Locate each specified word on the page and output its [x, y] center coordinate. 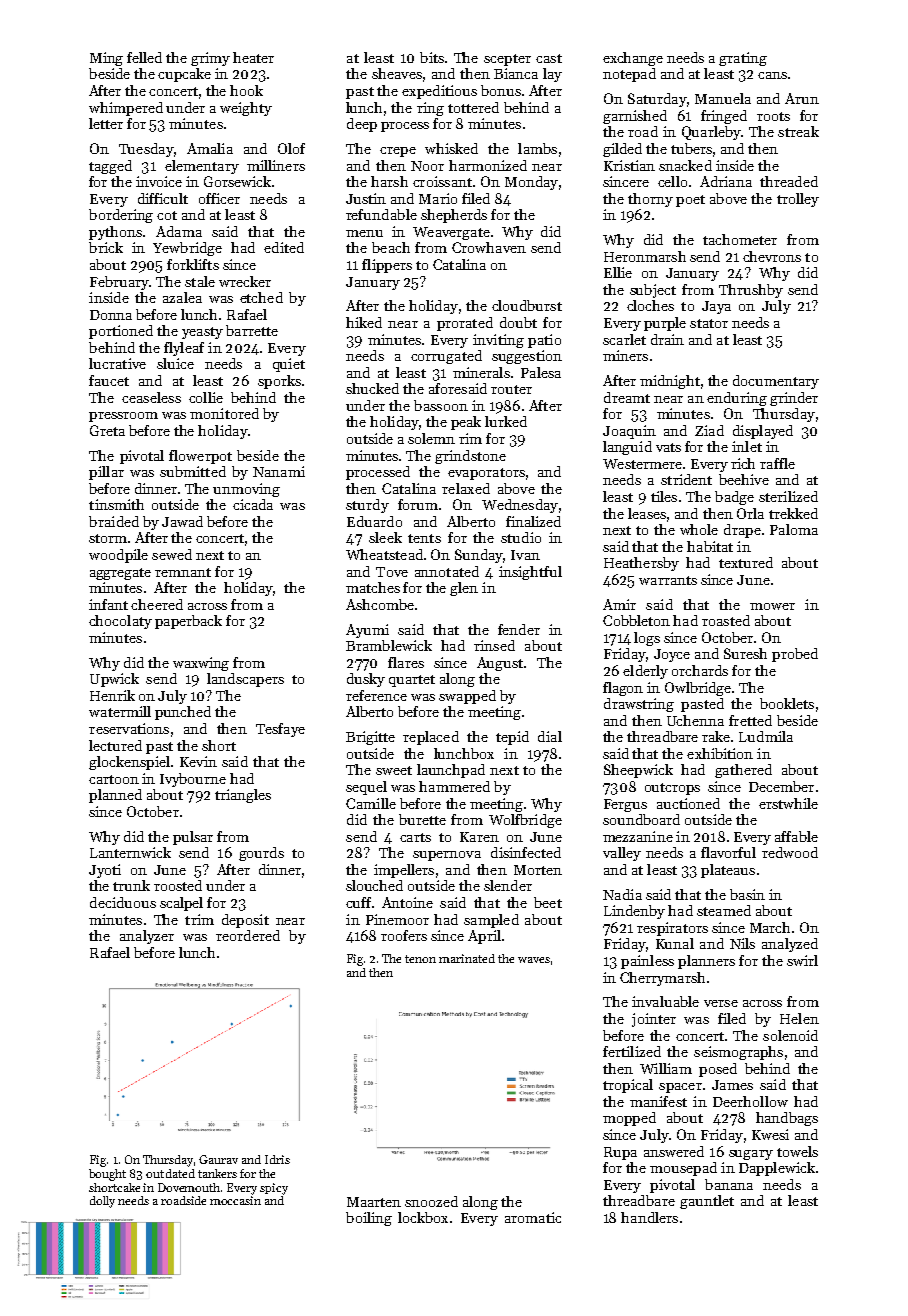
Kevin [198, 761]
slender [508, 885]
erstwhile [788, 803]
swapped [467, 697]
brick [106, 247]
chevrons [772, 256]
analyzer [147, 937]
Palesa [541, 372]
